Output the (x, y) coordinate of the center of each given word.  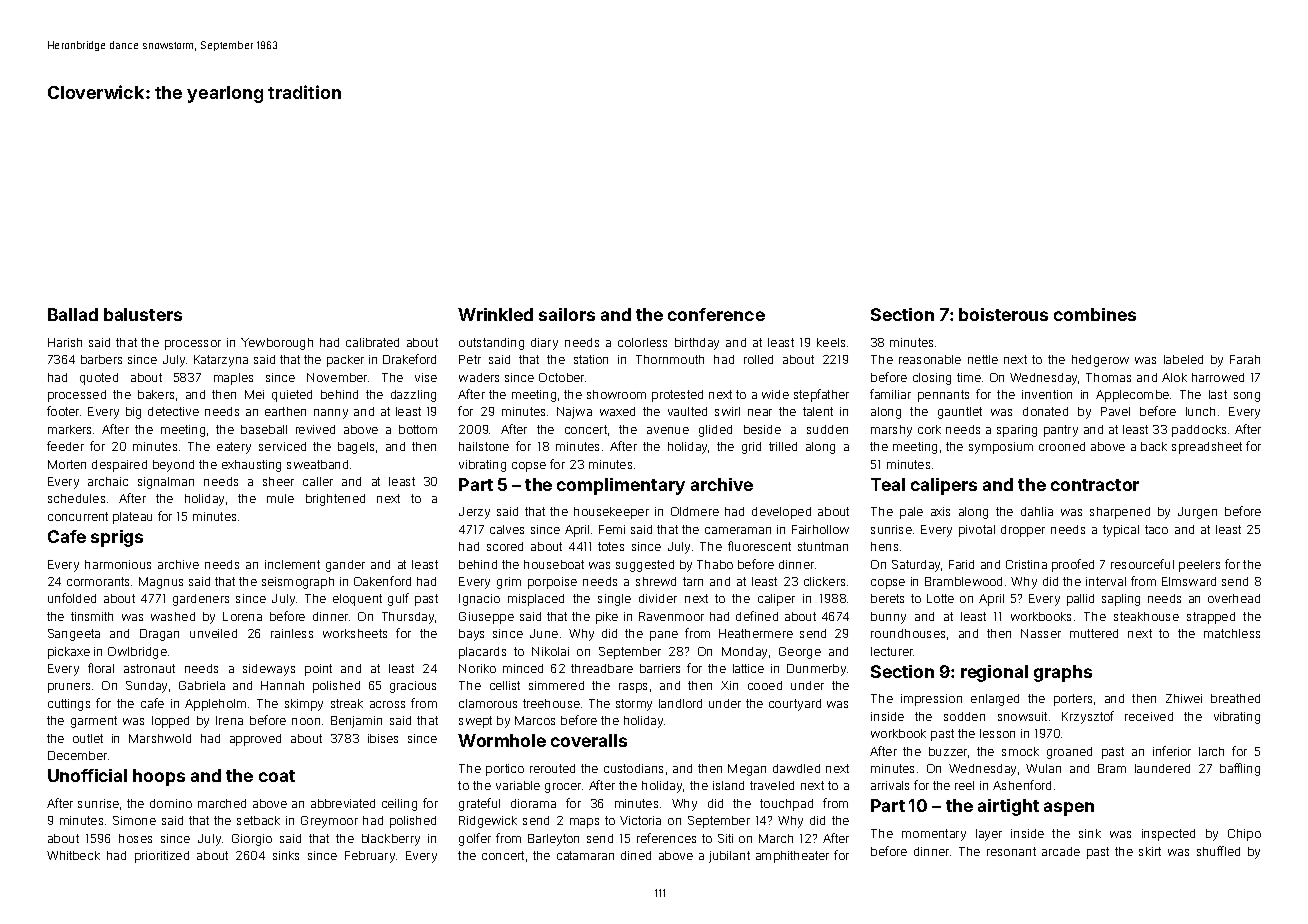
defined (757, 616)
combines (1095, 314)
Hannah (282, 685)
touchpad (786, 805)
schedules (76, 498)
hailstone (484, 446)
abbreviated (343, 803)
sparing (1017, 431)
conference (716, 314)
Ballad (73, 314)
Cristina (1026, 564)
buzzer (948, 751)
